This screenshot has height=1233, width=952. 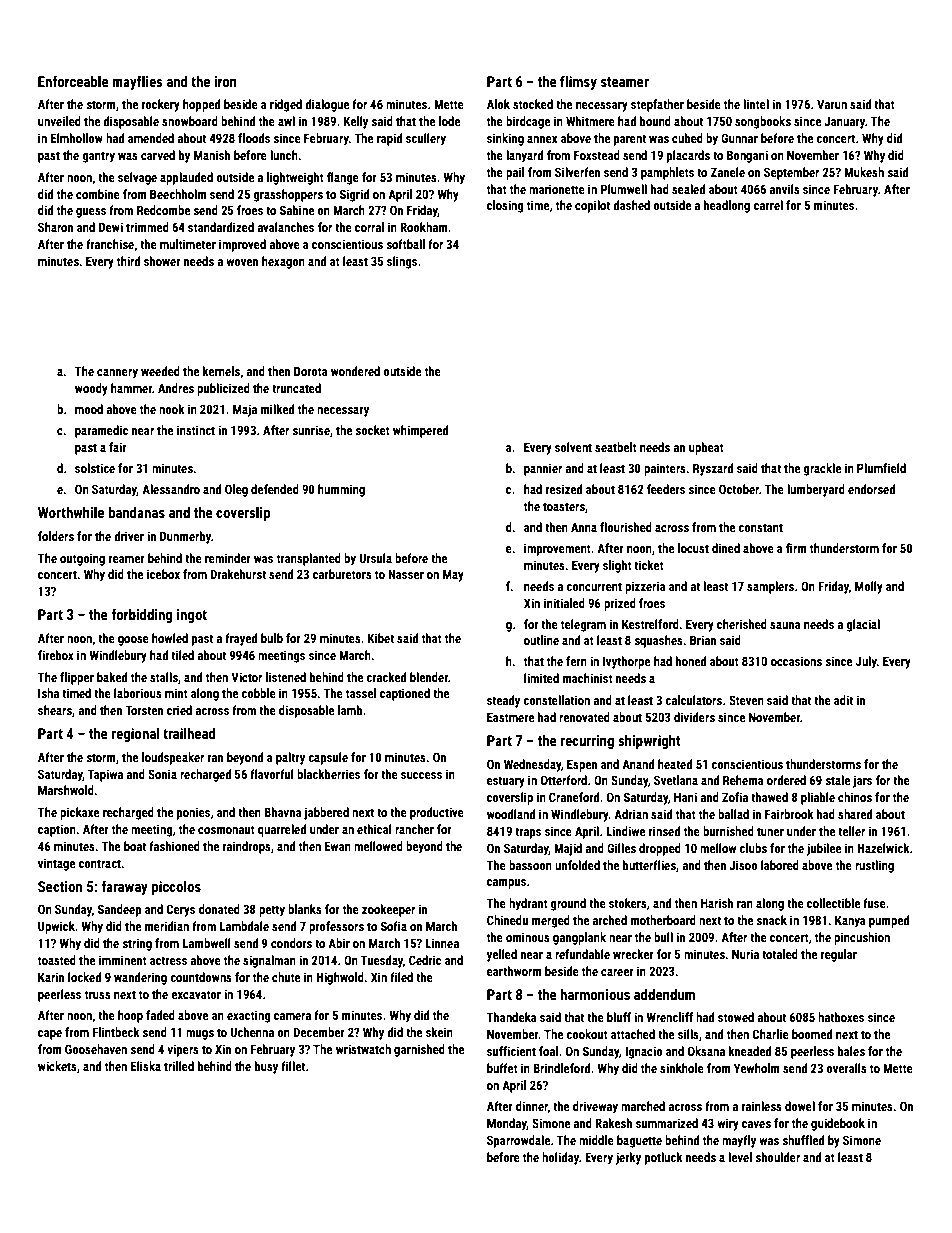 What do you see at coordinates (541, 678) in the screenshot?
I see `limited` at bounding box center [541, 678].
